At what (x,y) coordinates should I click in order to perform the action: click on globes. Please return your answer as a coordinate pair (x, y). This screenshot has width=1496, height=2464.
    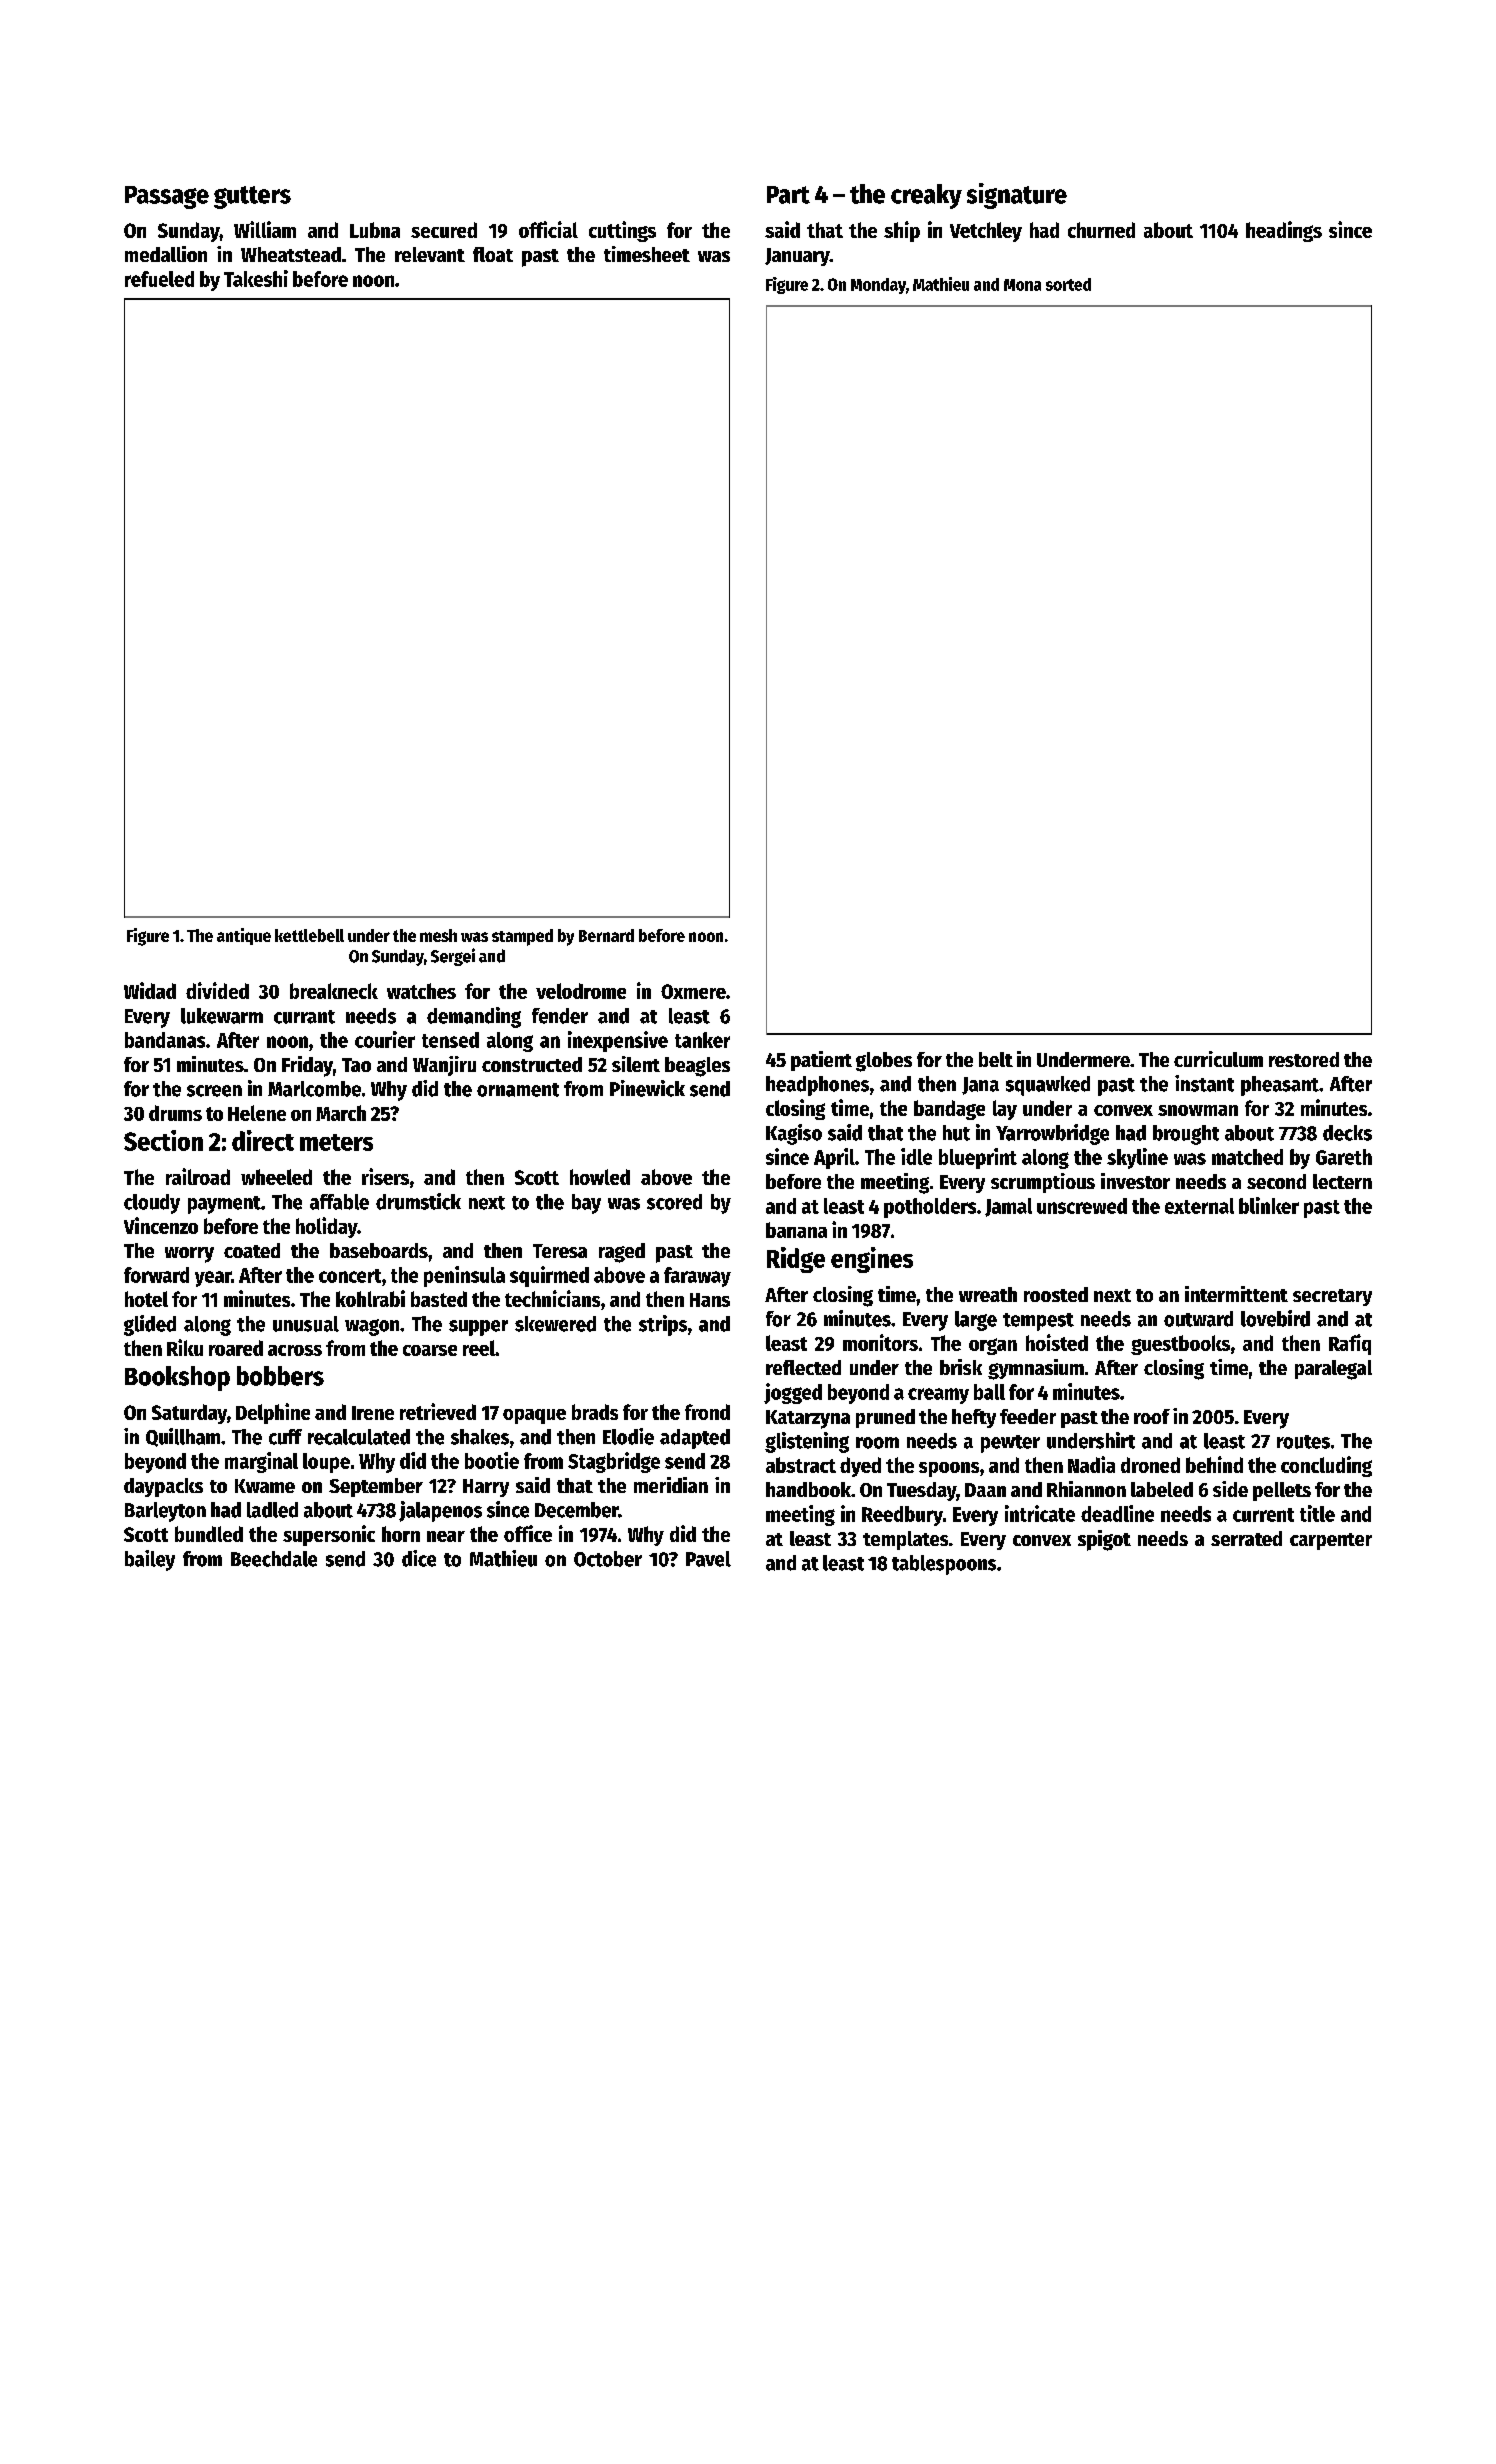
    Looking at the image, I should click on (884, 1062).
